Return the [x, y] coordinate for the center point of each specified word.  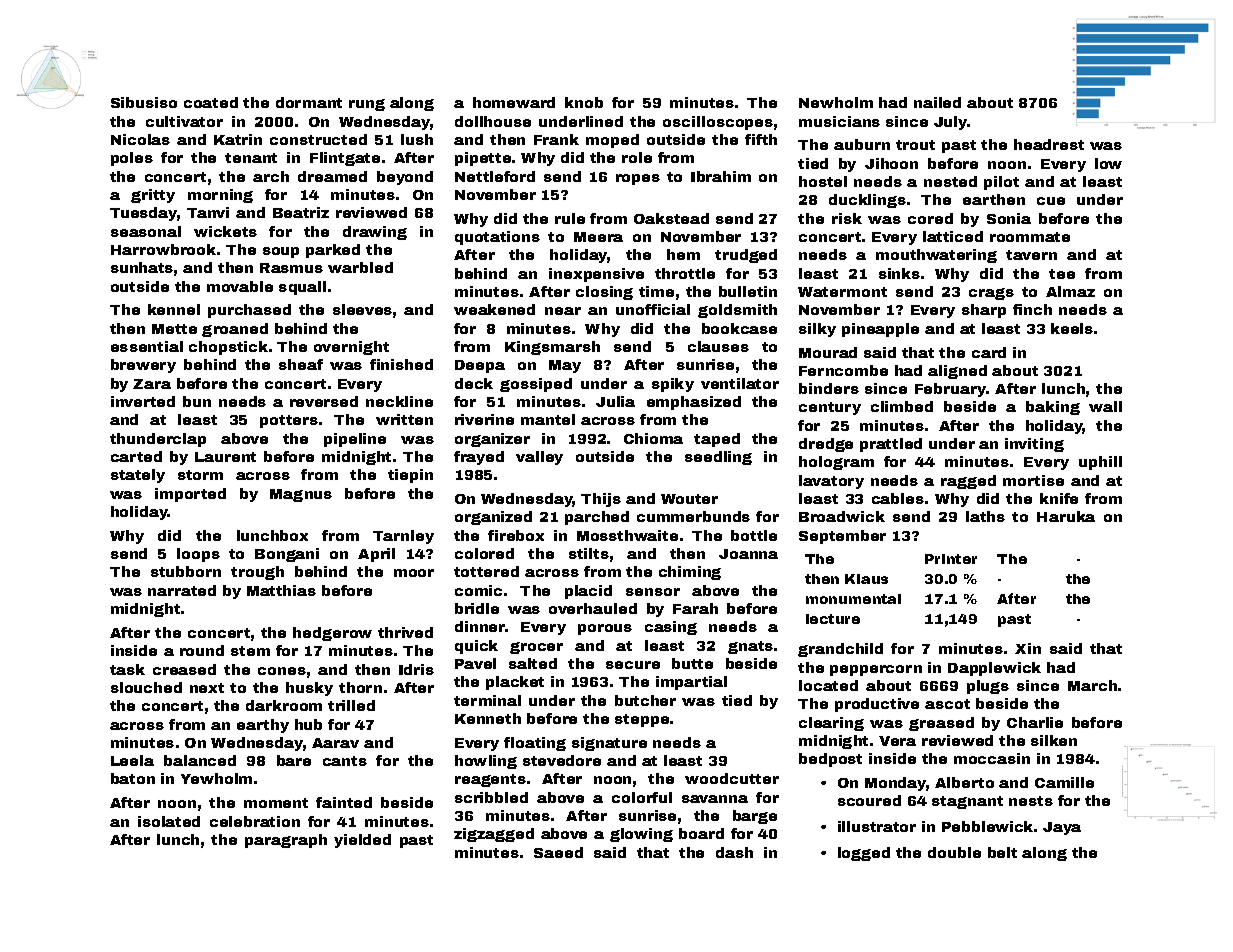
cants [345, 761]
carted [136, 456]
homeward [514, 102]
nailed [937, 102]
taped [717, 440]
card [989, 352]
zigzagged [494, 835]
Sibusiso [144, 102]
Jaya [1062, 828]
